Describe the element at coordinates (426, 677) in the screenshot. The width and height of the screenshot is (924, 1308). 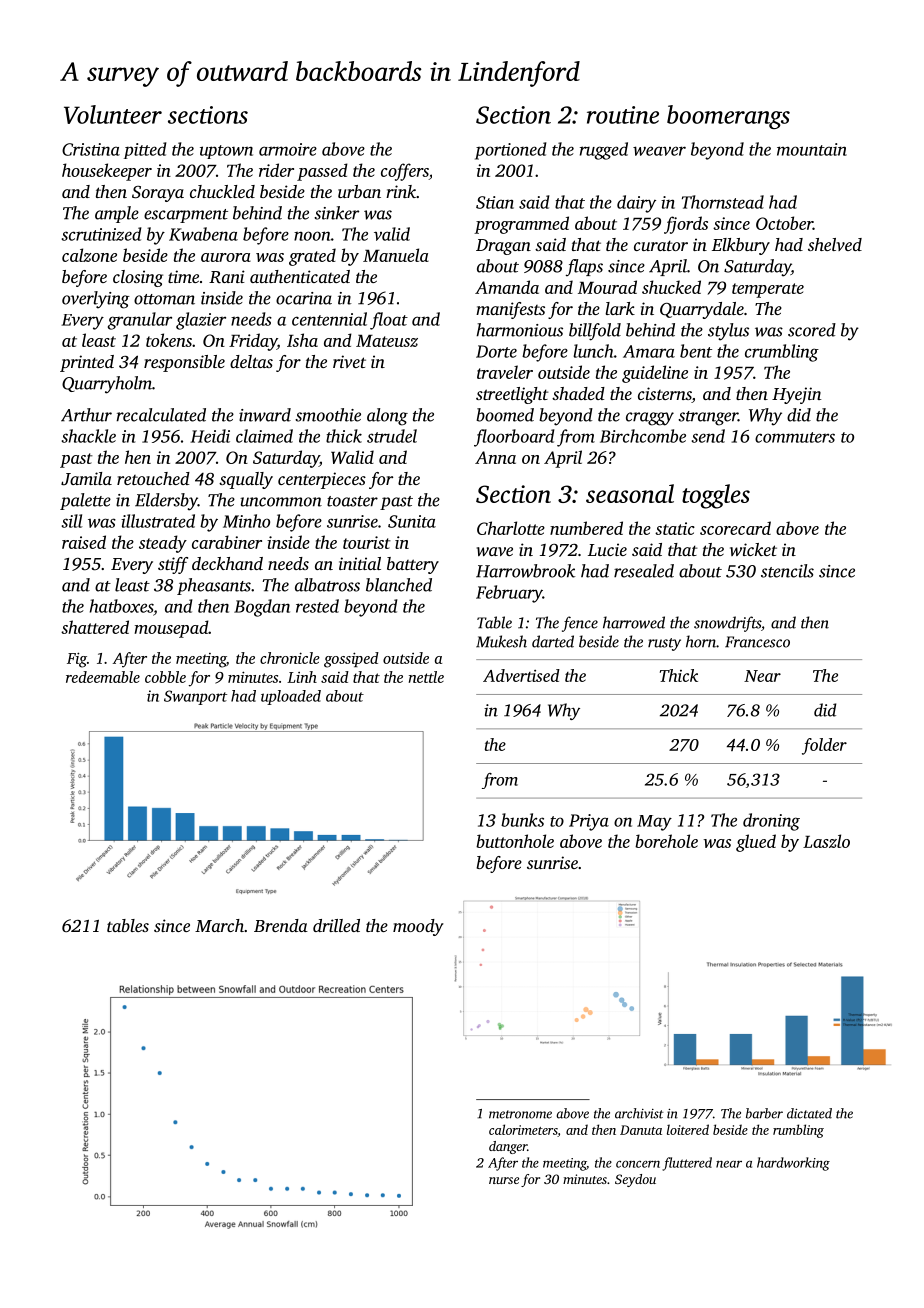
I see `nettle` at that location.
